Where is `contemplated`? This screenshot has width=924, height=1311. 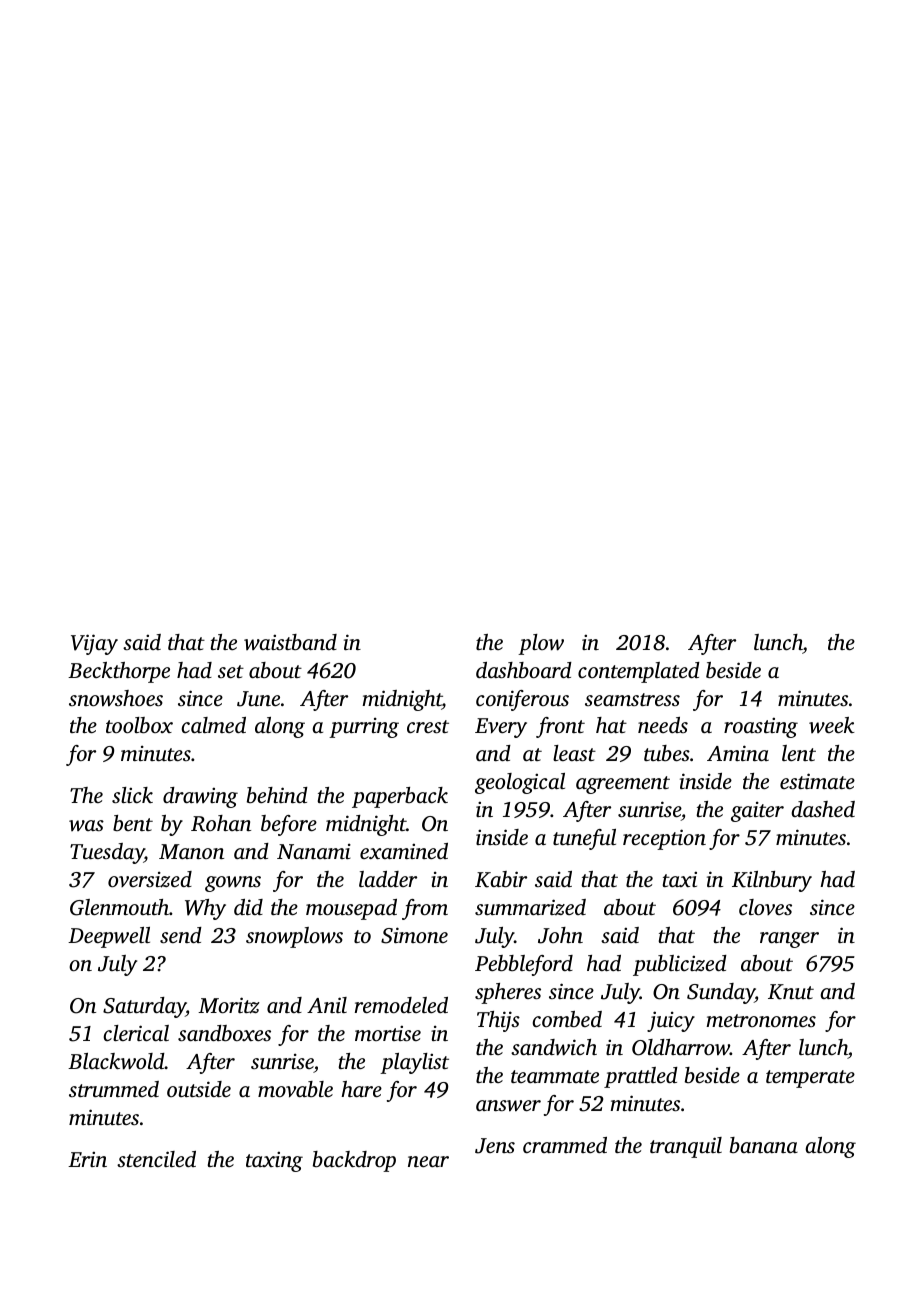
contemplated is located at coordinates (639, 672).
